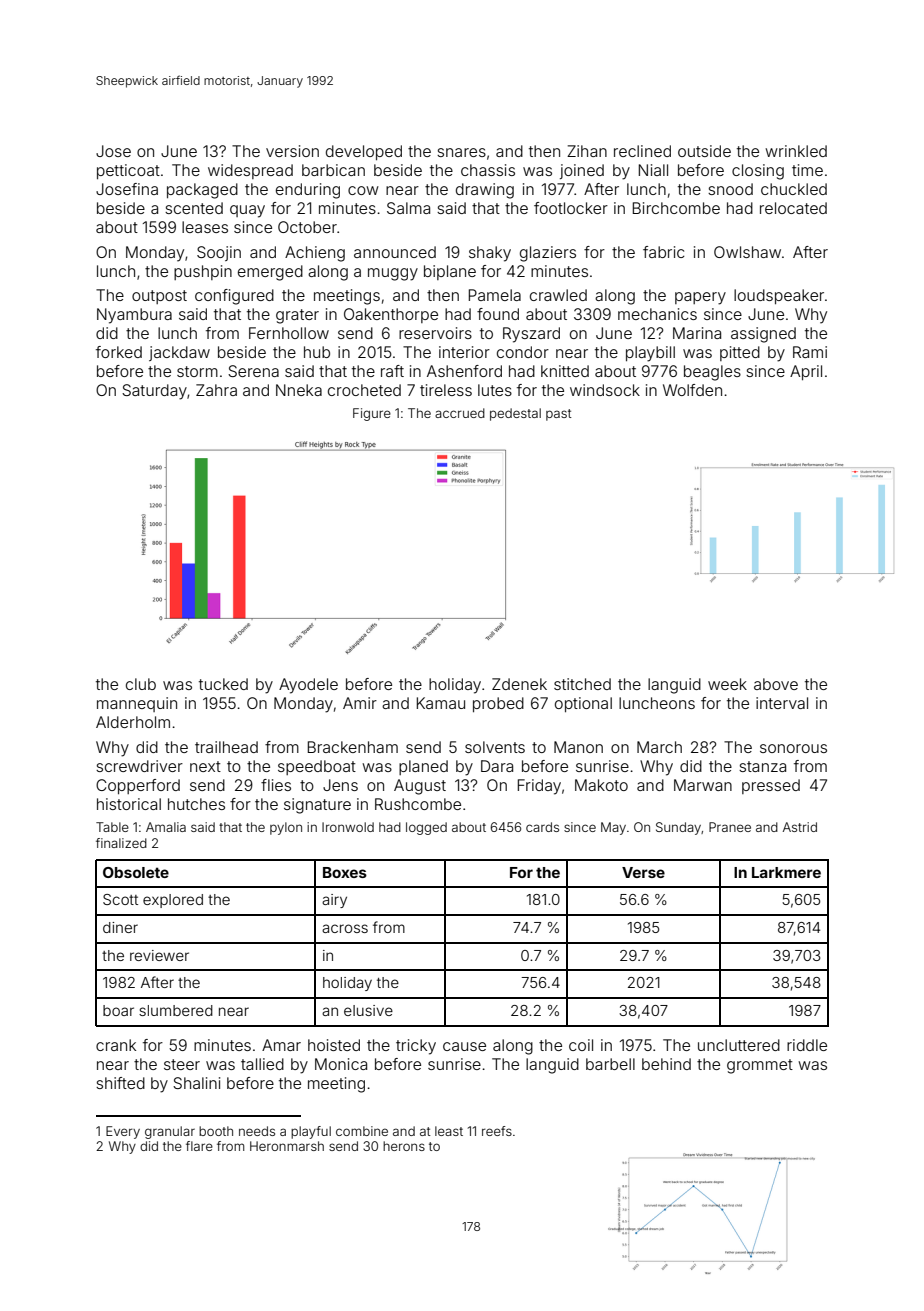 The image size is (924, 1311). What do you see at coordinates (727, 684) in the document?
I see `week` at bounding box center [727, 684].
